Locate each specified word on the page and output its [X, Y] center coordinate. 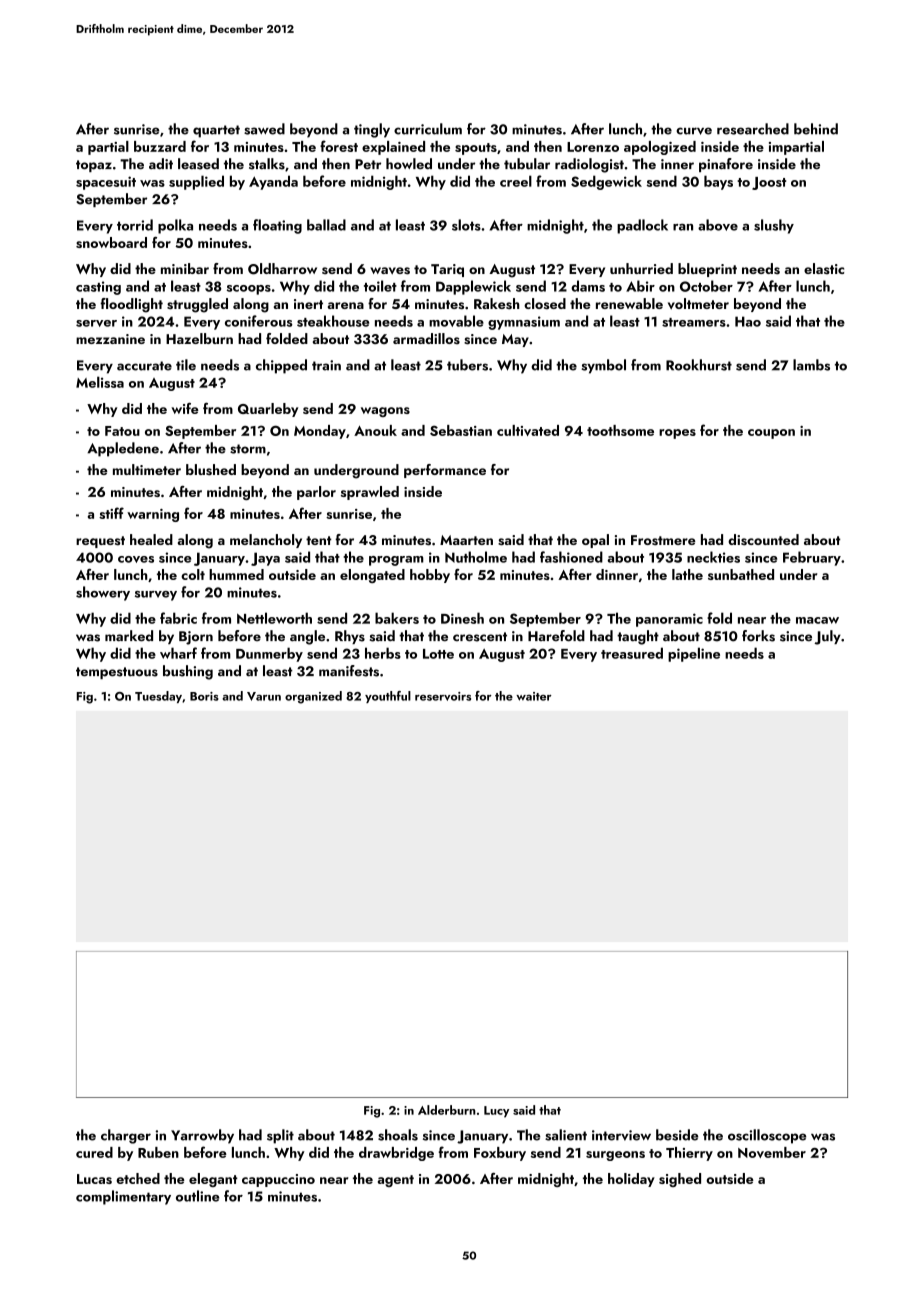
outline [197, 1196]
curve [694, 131]
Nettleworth [274, 618]
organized [313, 697]
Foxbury [500, 1154]
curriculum [428, 129]
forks [758, 636]
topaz [94, 166]
